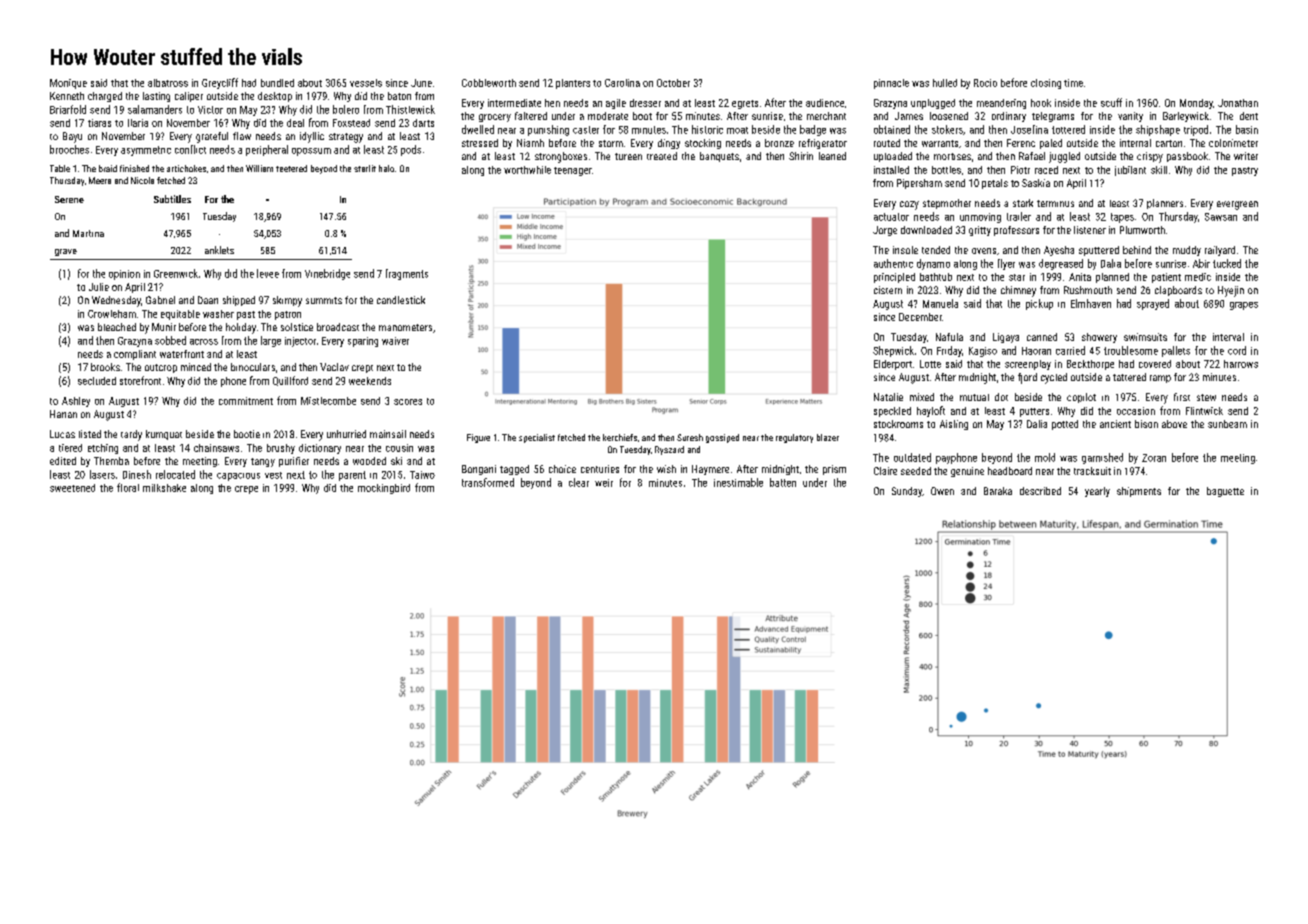 This image has height=924, width=1308. I want to click on skill, so click(1159, 170).
